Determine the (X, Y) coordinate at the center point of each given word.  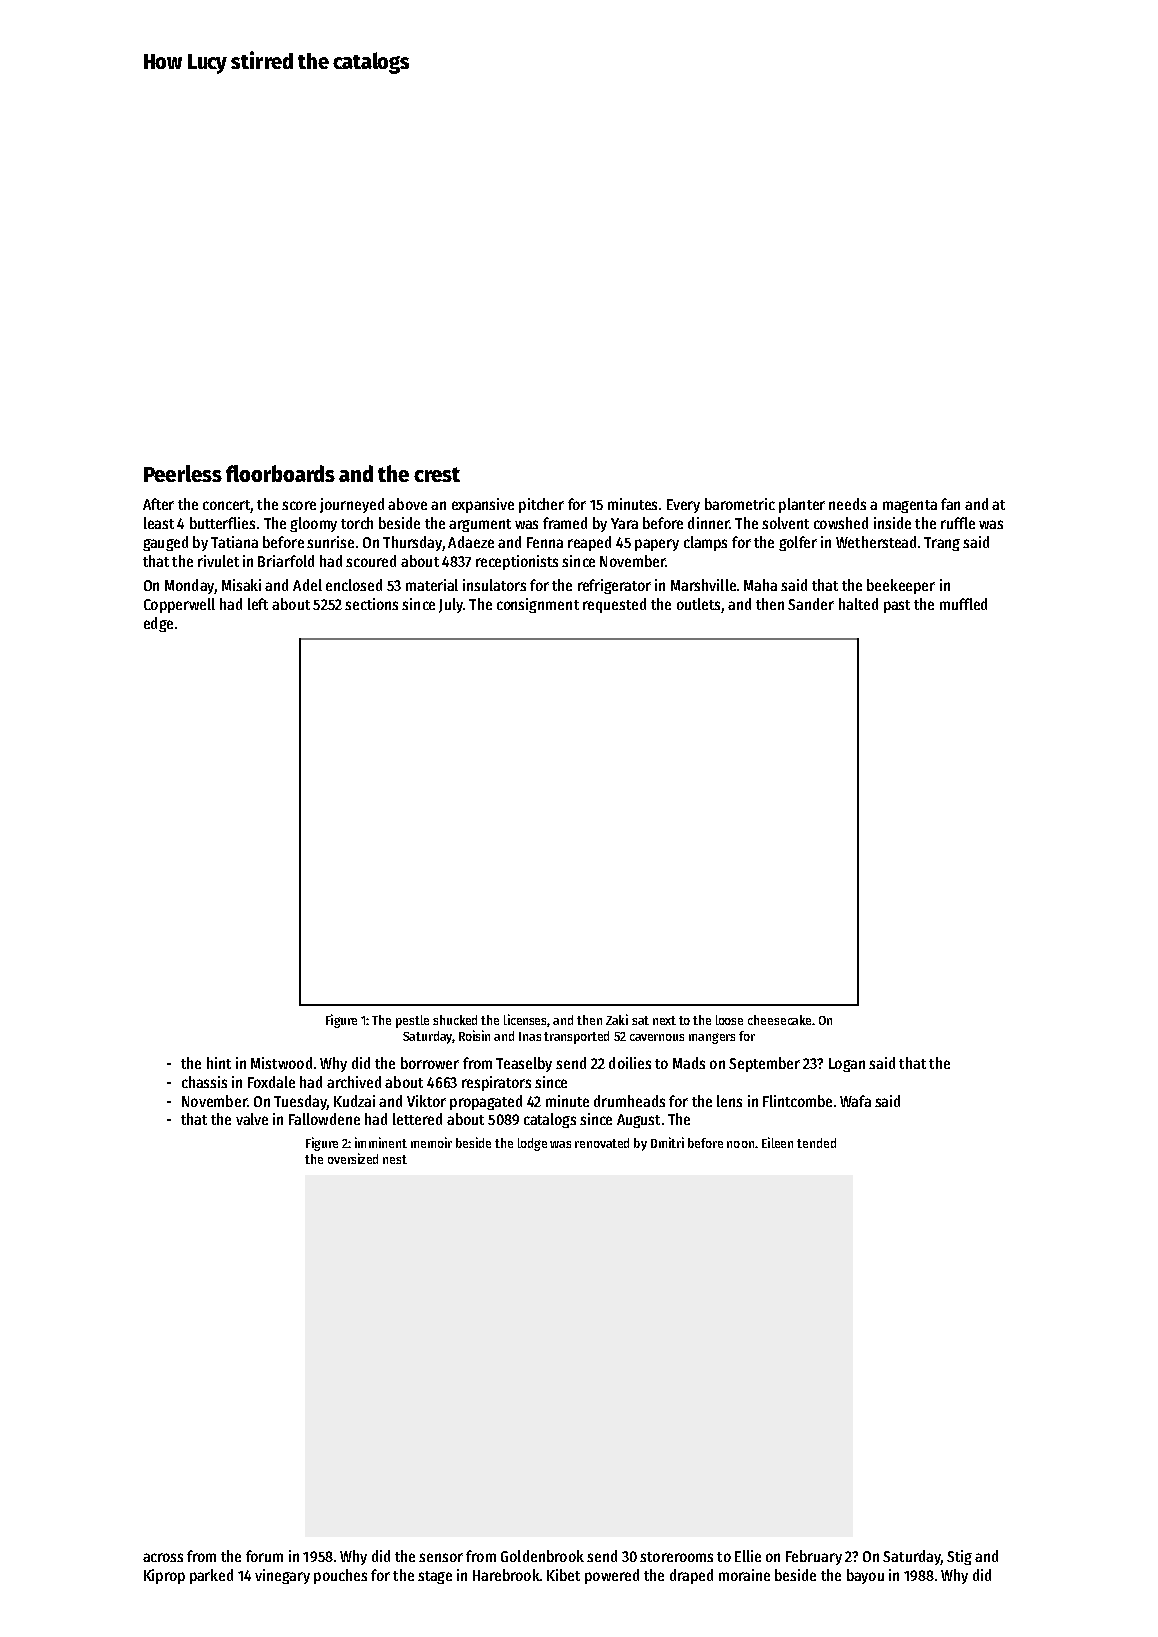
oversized (353, 1158)
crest (437, 474)
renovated (602, 1143)
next (664, 1020)
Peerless (183, 473)
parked (211, 1576)
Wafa (855, 1101)
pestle (412, 1021)
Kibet (563, 1575)
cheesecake (779, 1020)
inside (892, 523)
